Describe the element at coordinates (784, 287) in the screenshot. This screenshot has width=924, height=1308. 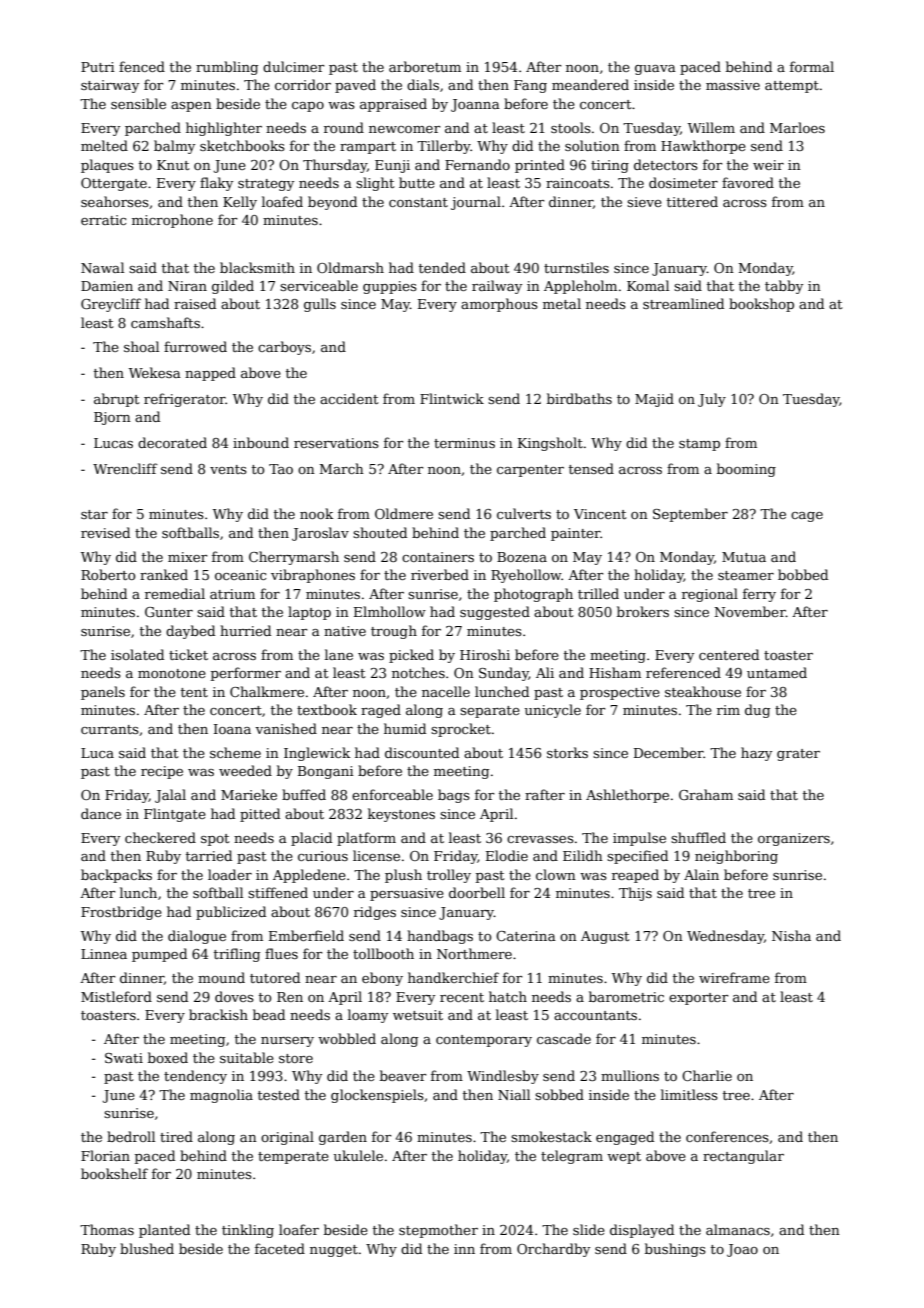
I see `tabby` at that location.
